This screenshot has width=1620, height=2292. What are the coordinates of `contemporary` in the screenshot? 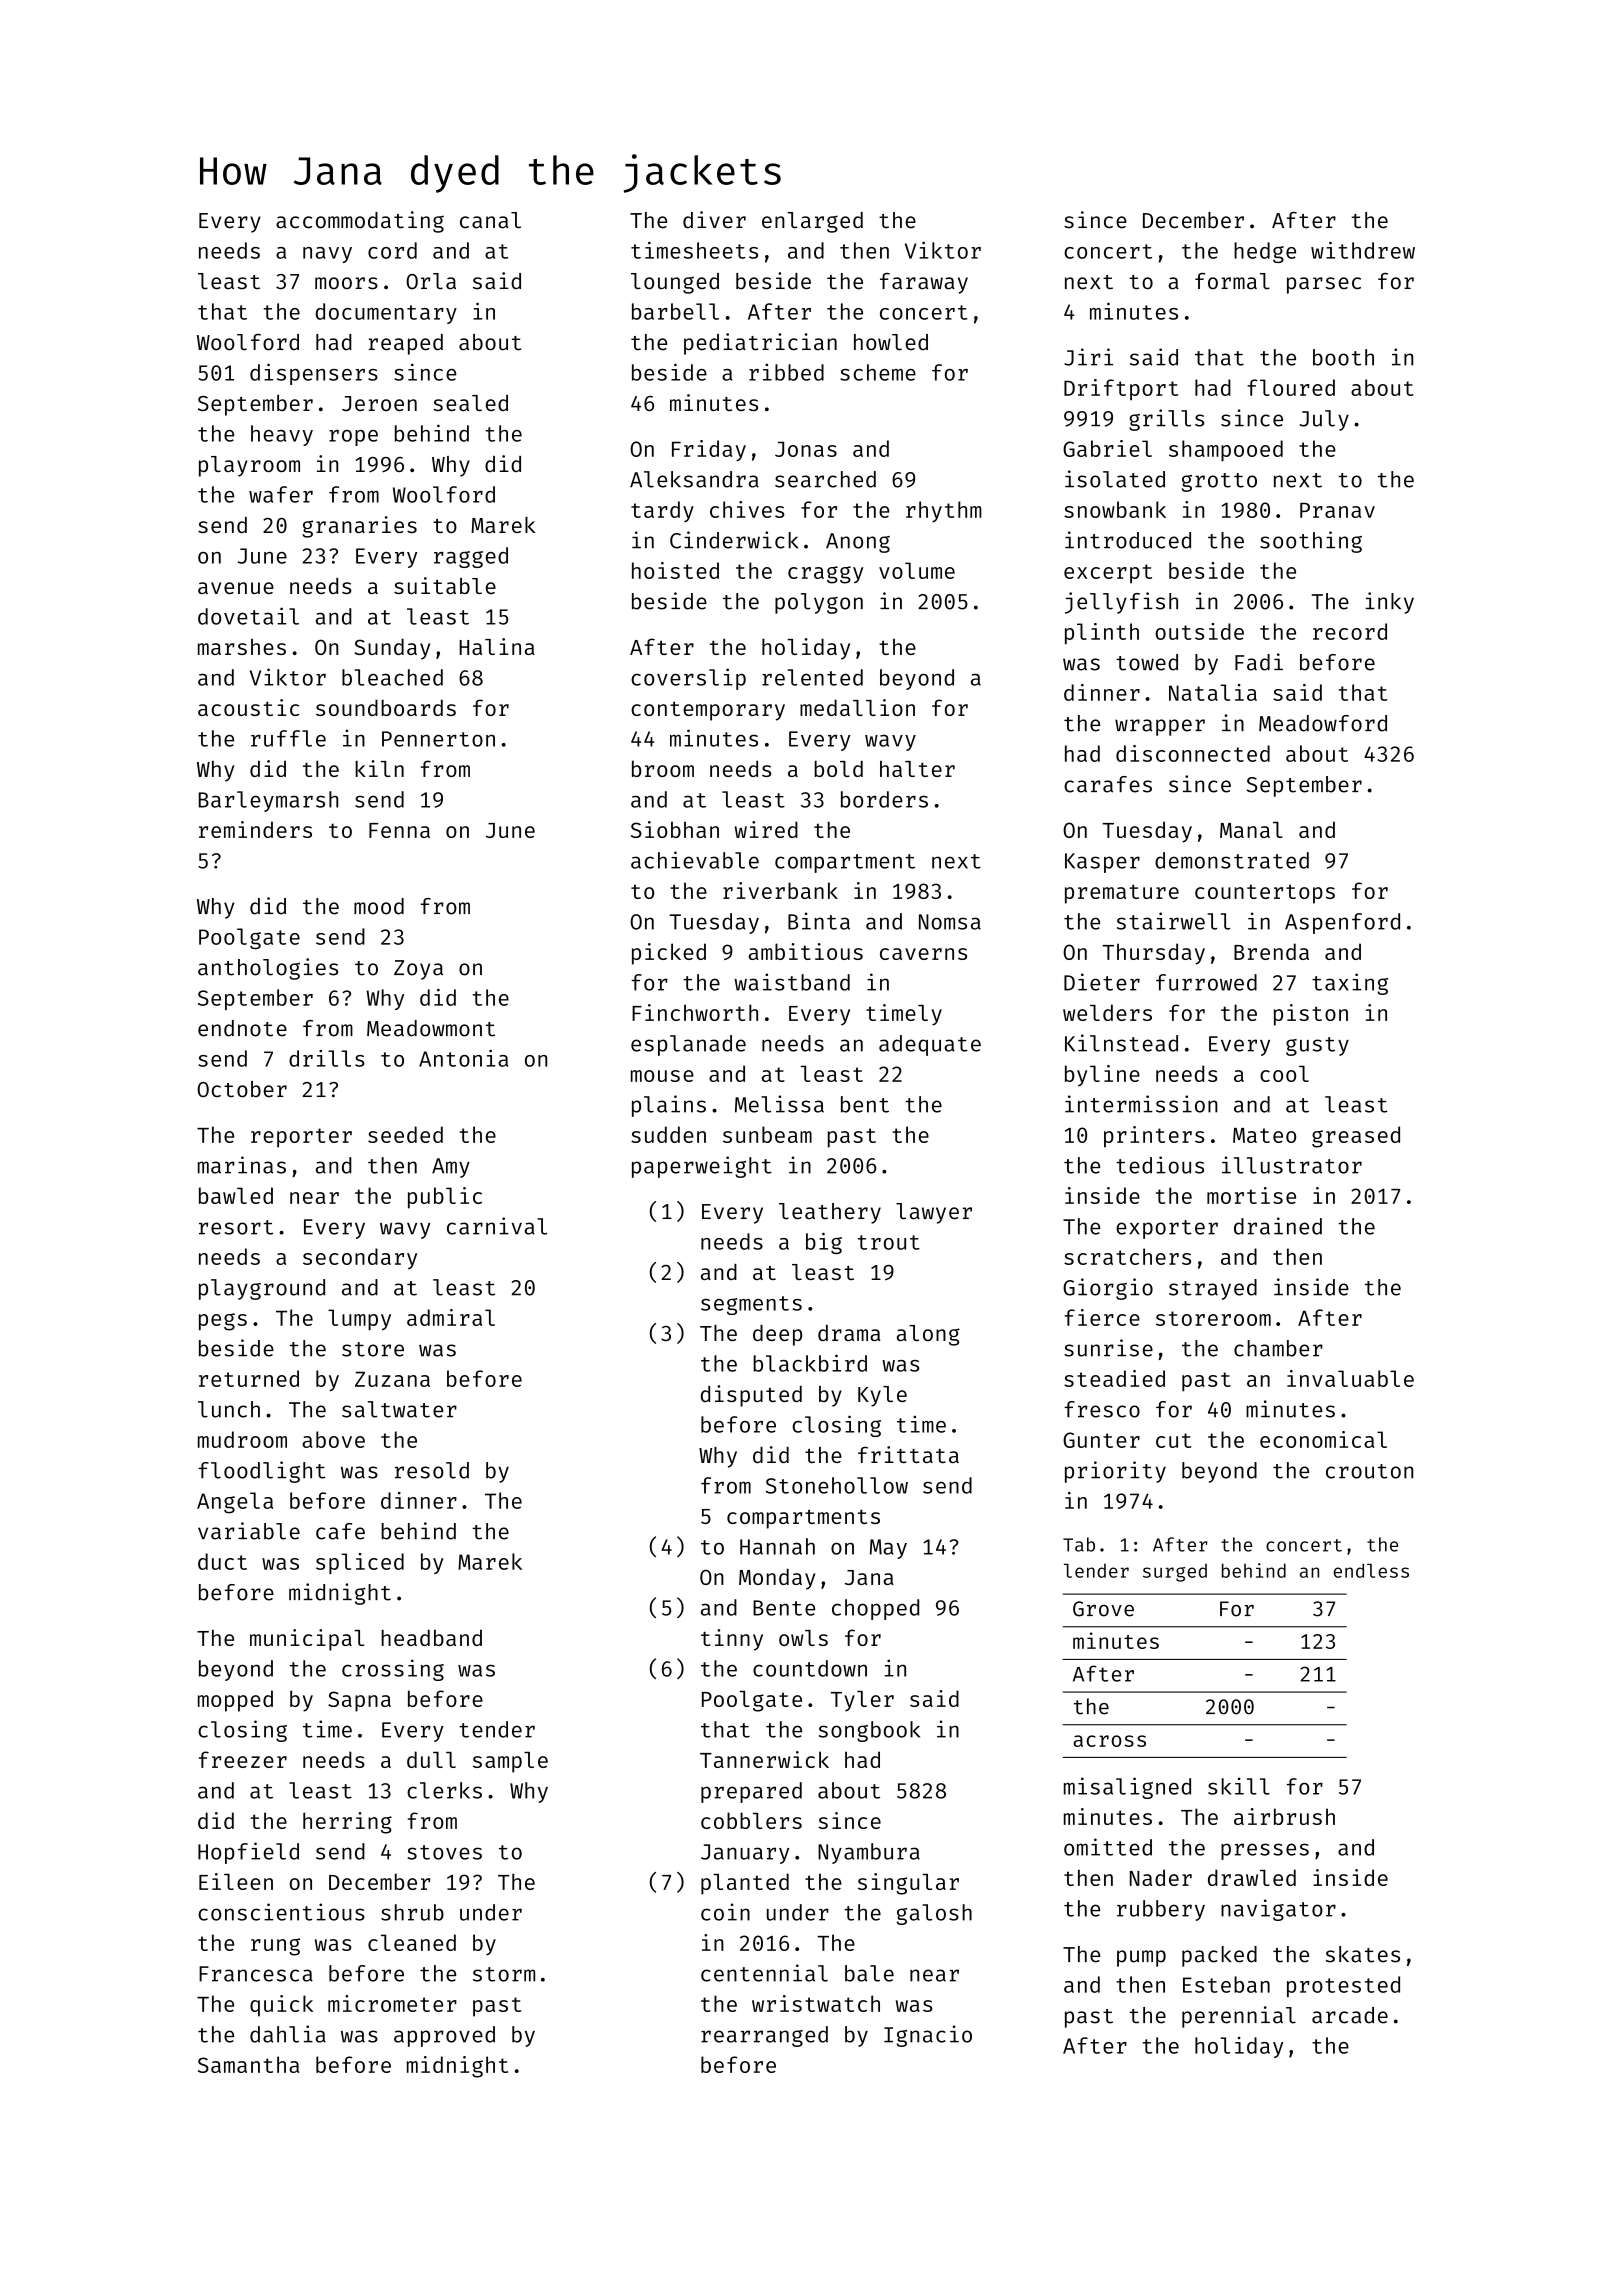 It's located at (708, 711).
